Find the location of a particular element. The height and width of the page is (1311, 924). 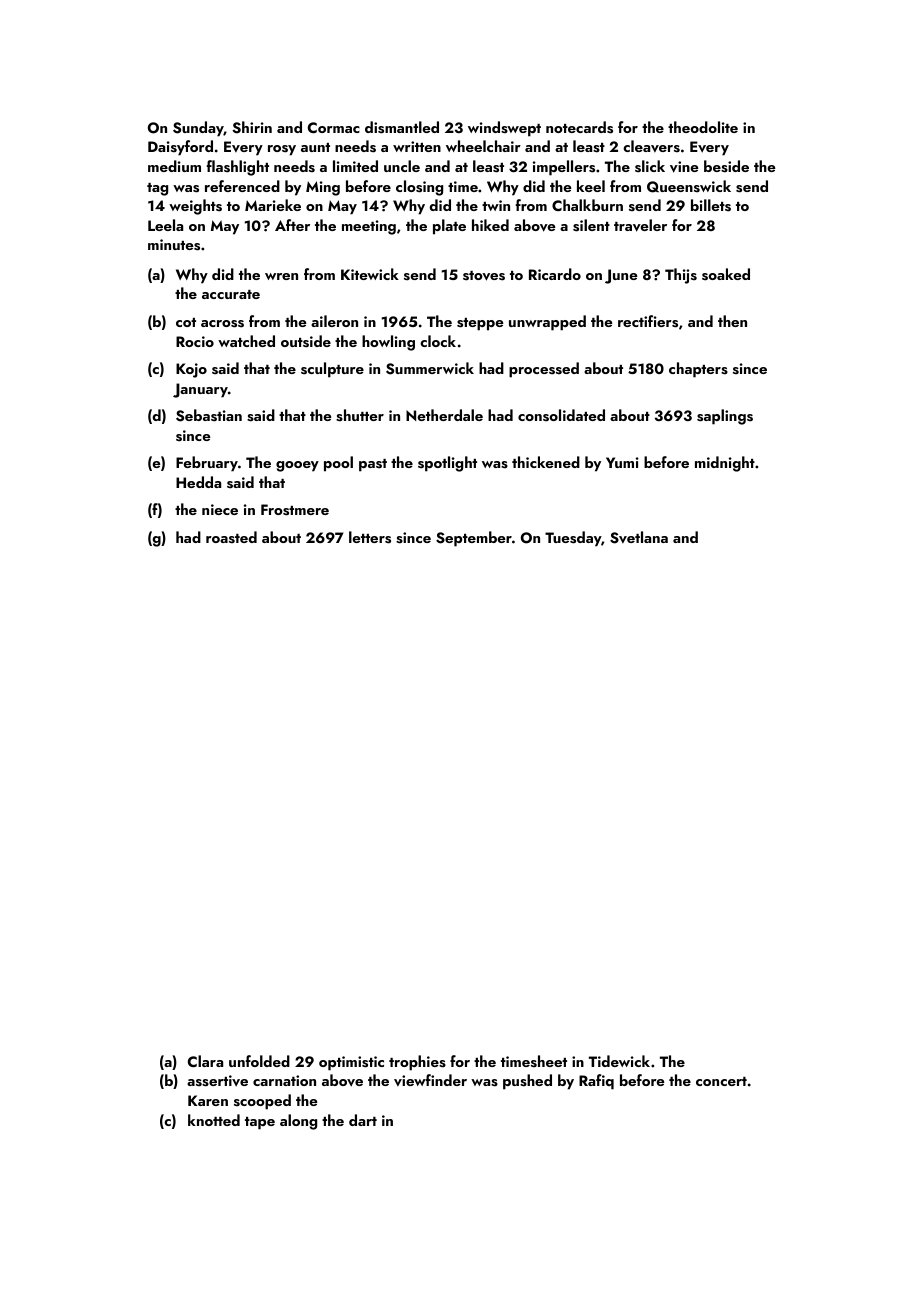

beside is located at coordinates (726, 166).
